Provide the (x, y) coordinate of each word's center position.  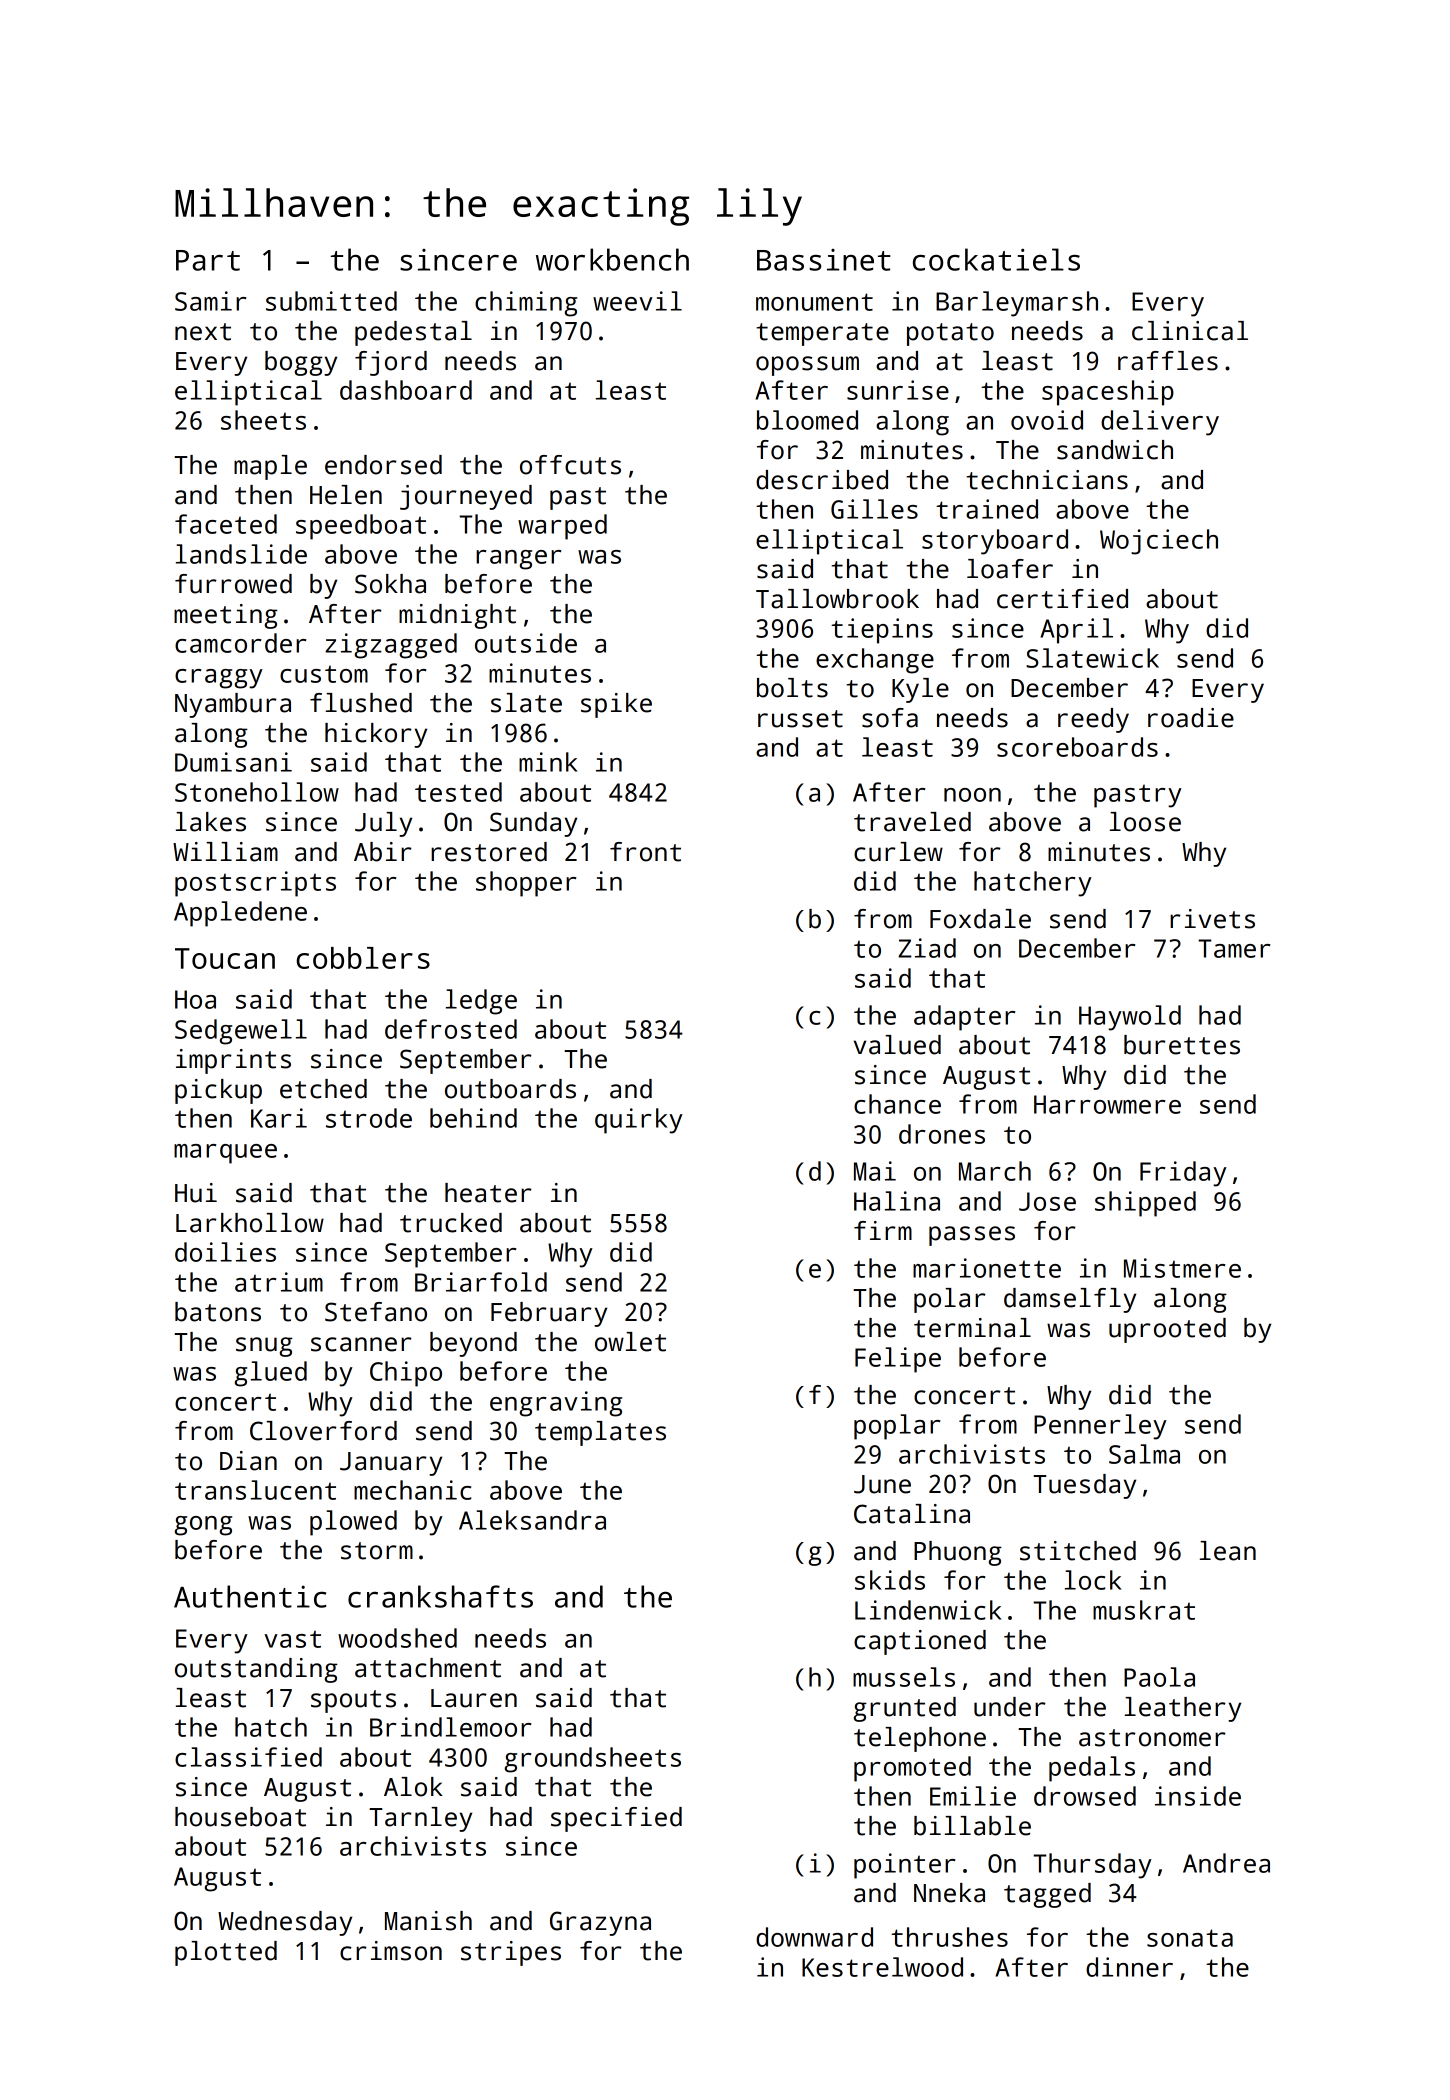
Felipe (898, 1360)
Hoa (195, 999)
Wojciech (1159, 542)
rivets (1212, 919)
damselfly (1070, 1300)
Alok (413, 1787)
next (203, 332)
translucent (255, 1490)
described (822, 480)
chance (897, 1104)
